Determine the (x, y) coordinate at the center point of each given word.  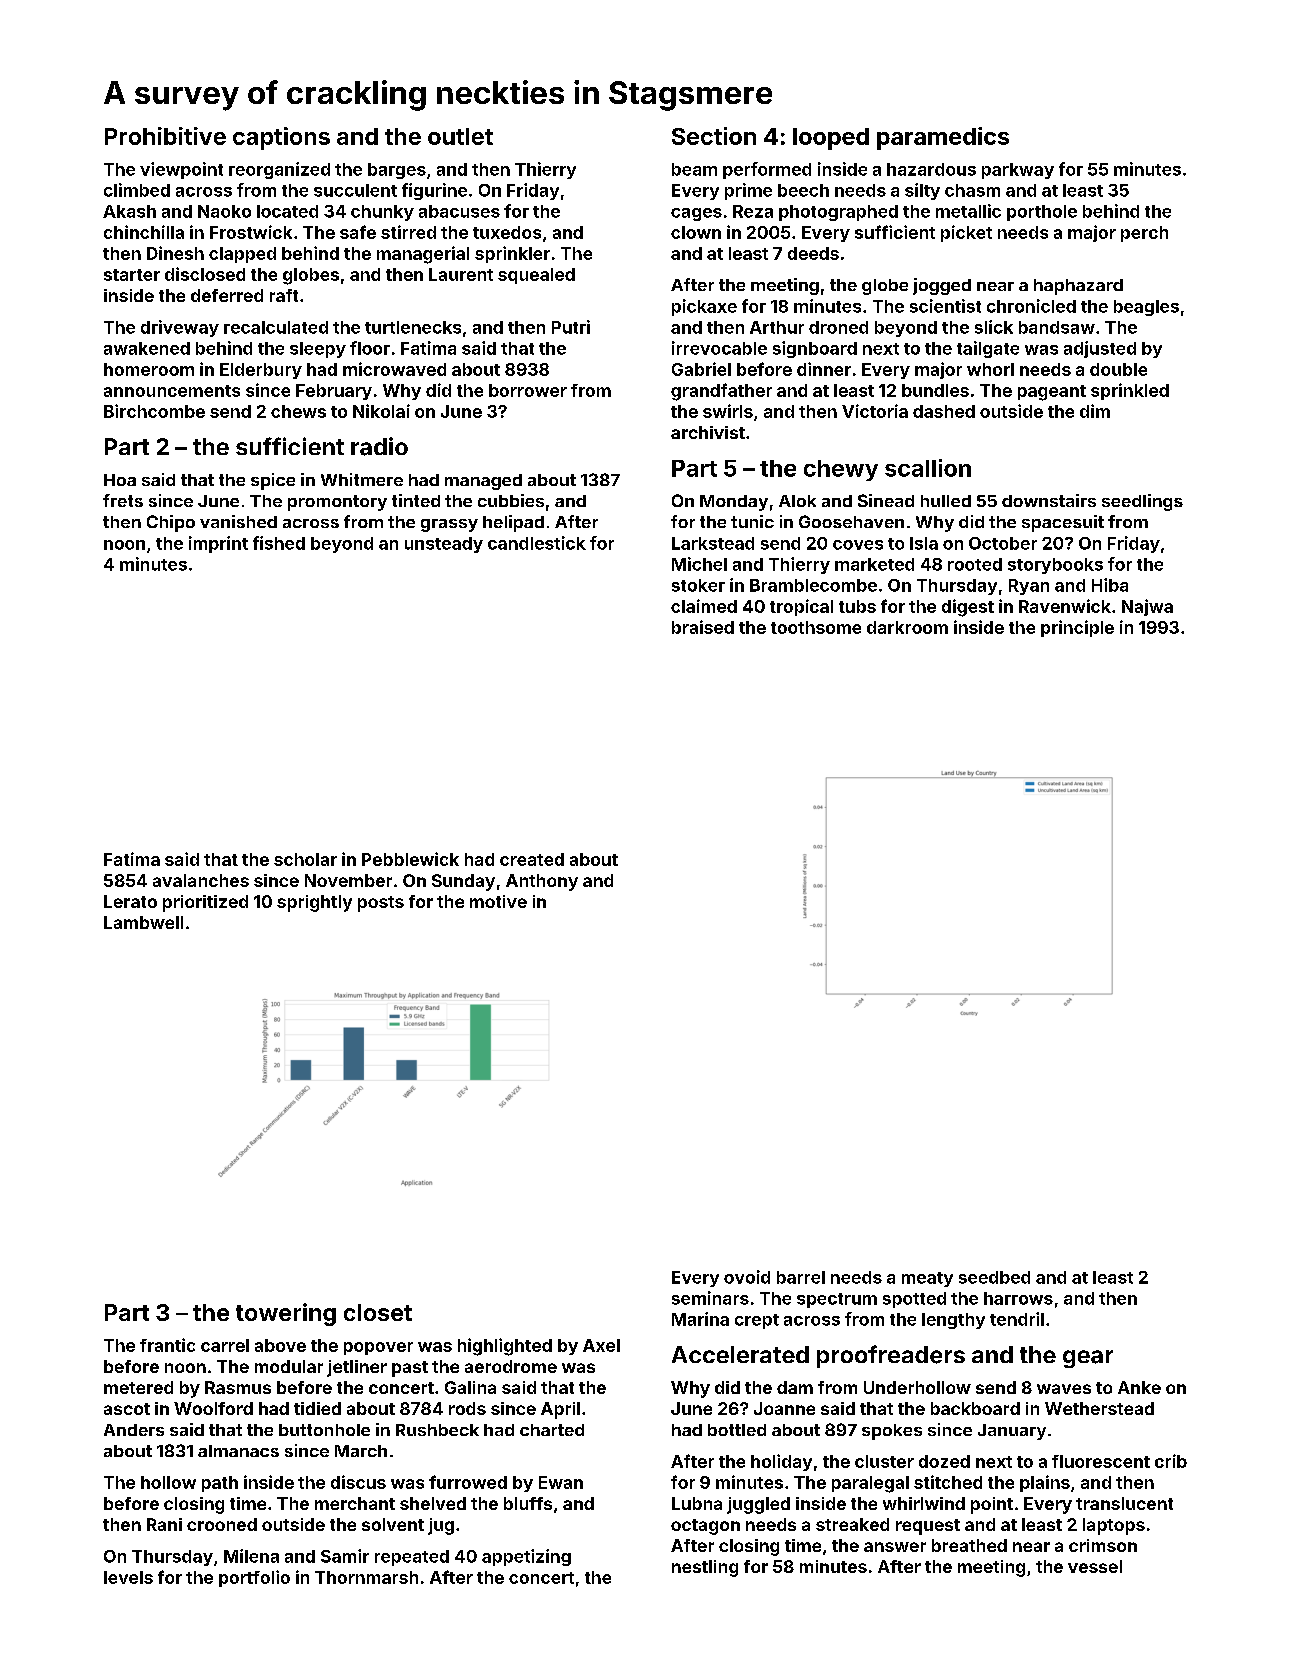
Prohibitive (165, 136)
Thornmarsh (366, 1577)
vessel (1095, 1566)
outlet (460, 136)
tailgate (988, 349)
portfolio (254, 1578)
